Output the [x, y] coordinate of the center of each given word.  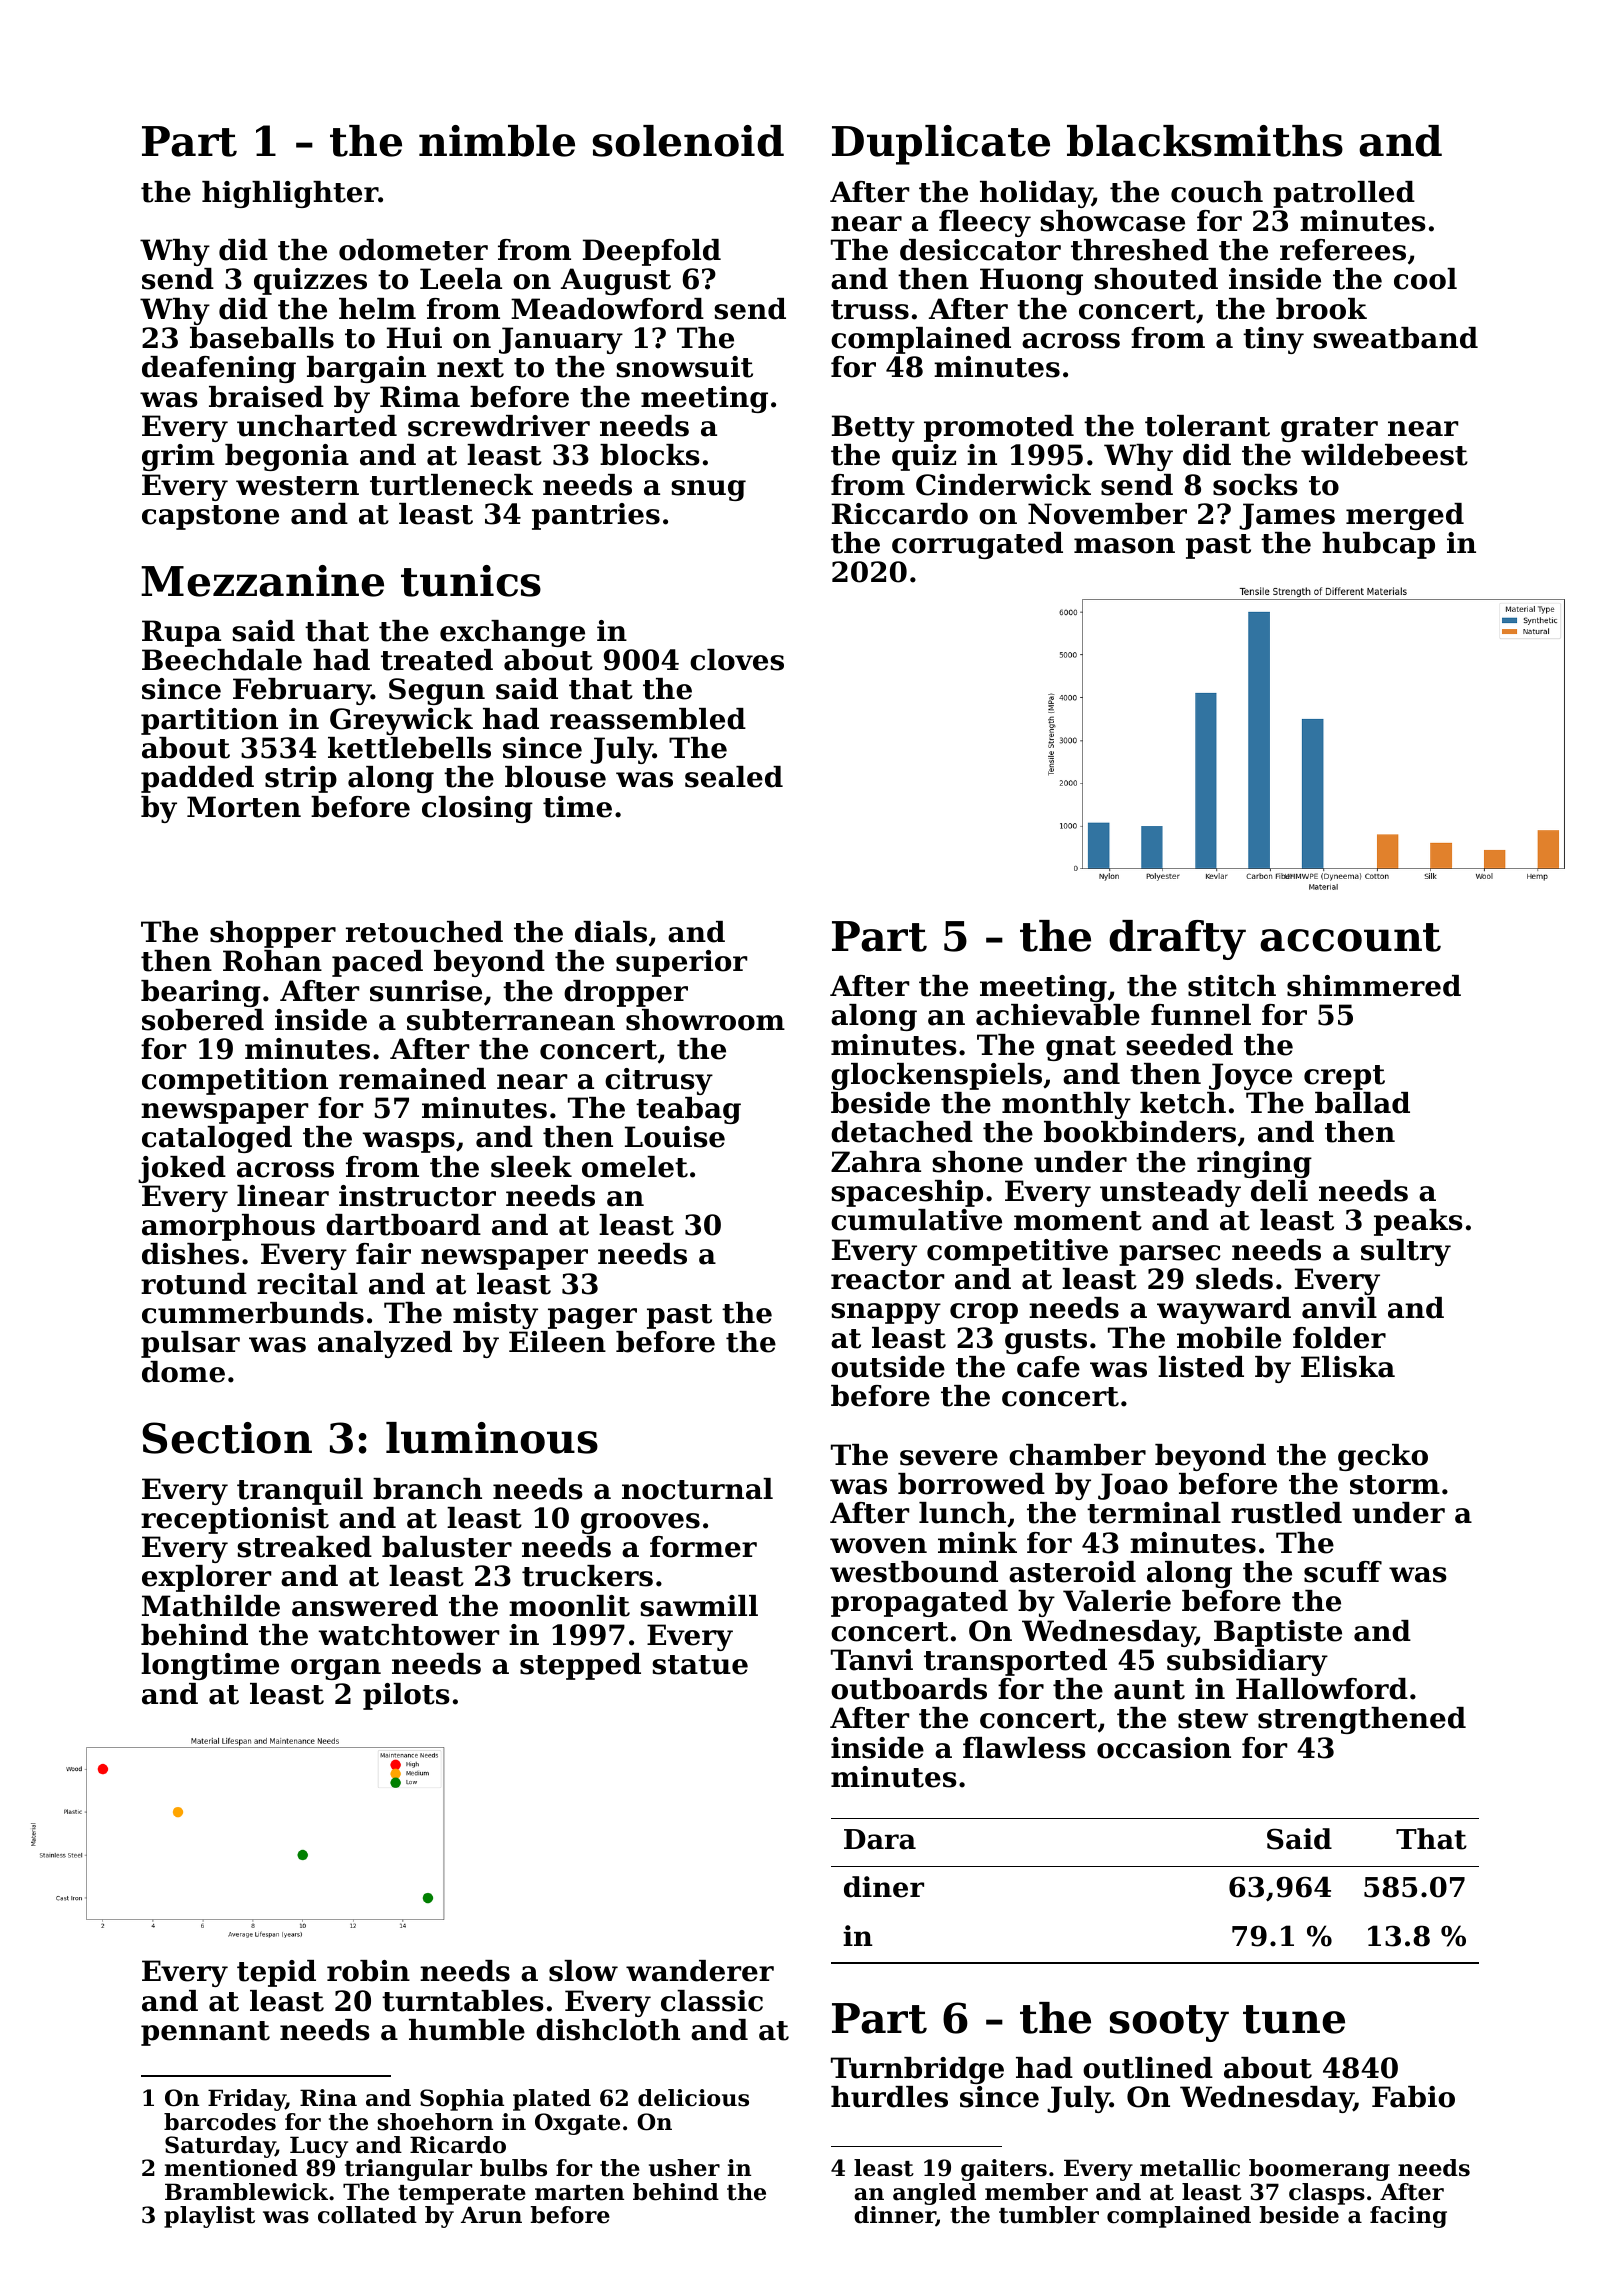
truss [870, 310]
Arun [491, 2215]
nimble [497, 141]
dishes [190, 1254]
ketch [1183, 1103]
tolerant [1207, 426]
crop [984, 1313]
